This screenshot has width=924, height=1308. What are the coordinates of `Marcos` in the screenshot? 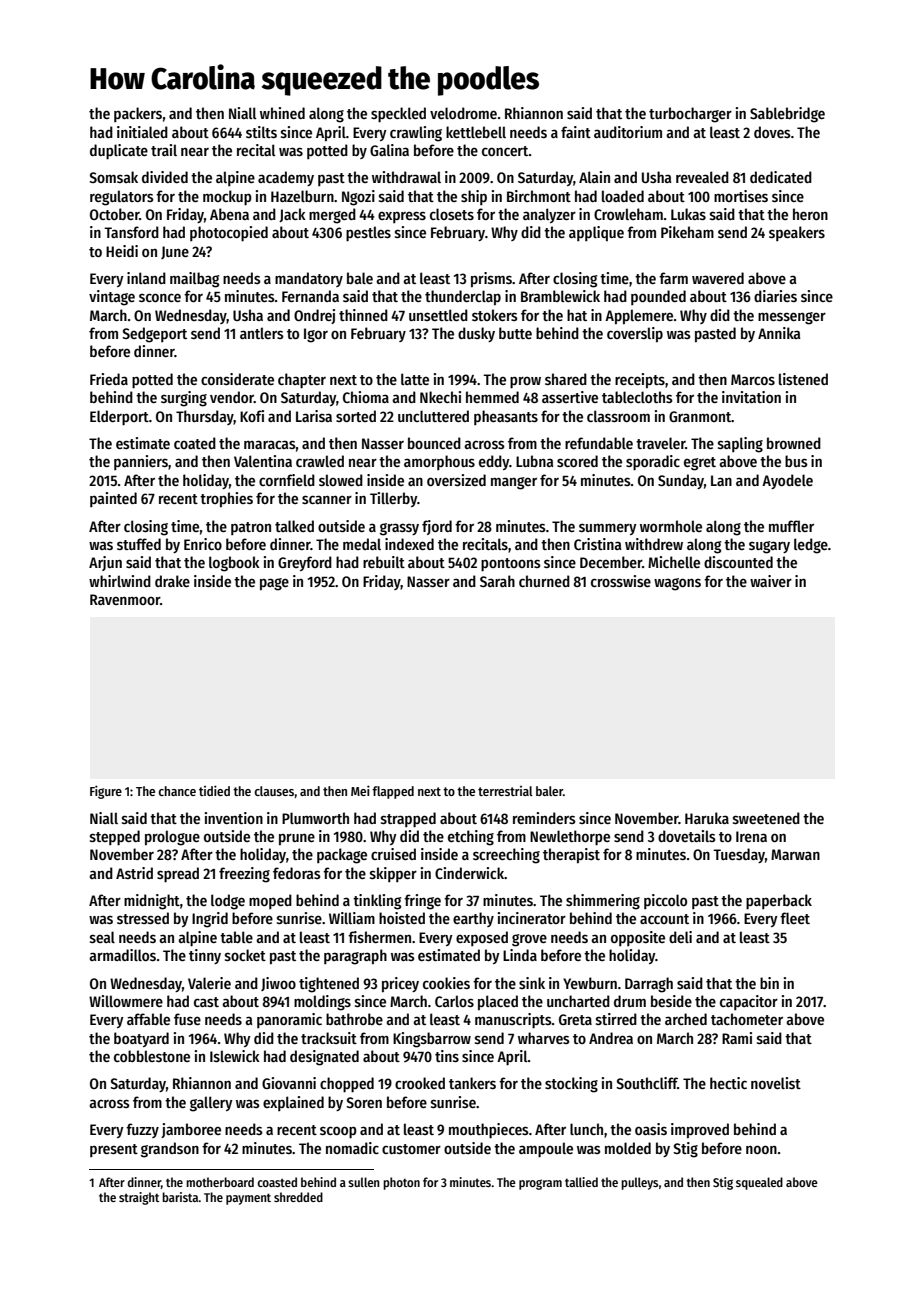 It's located at (753, 379).
